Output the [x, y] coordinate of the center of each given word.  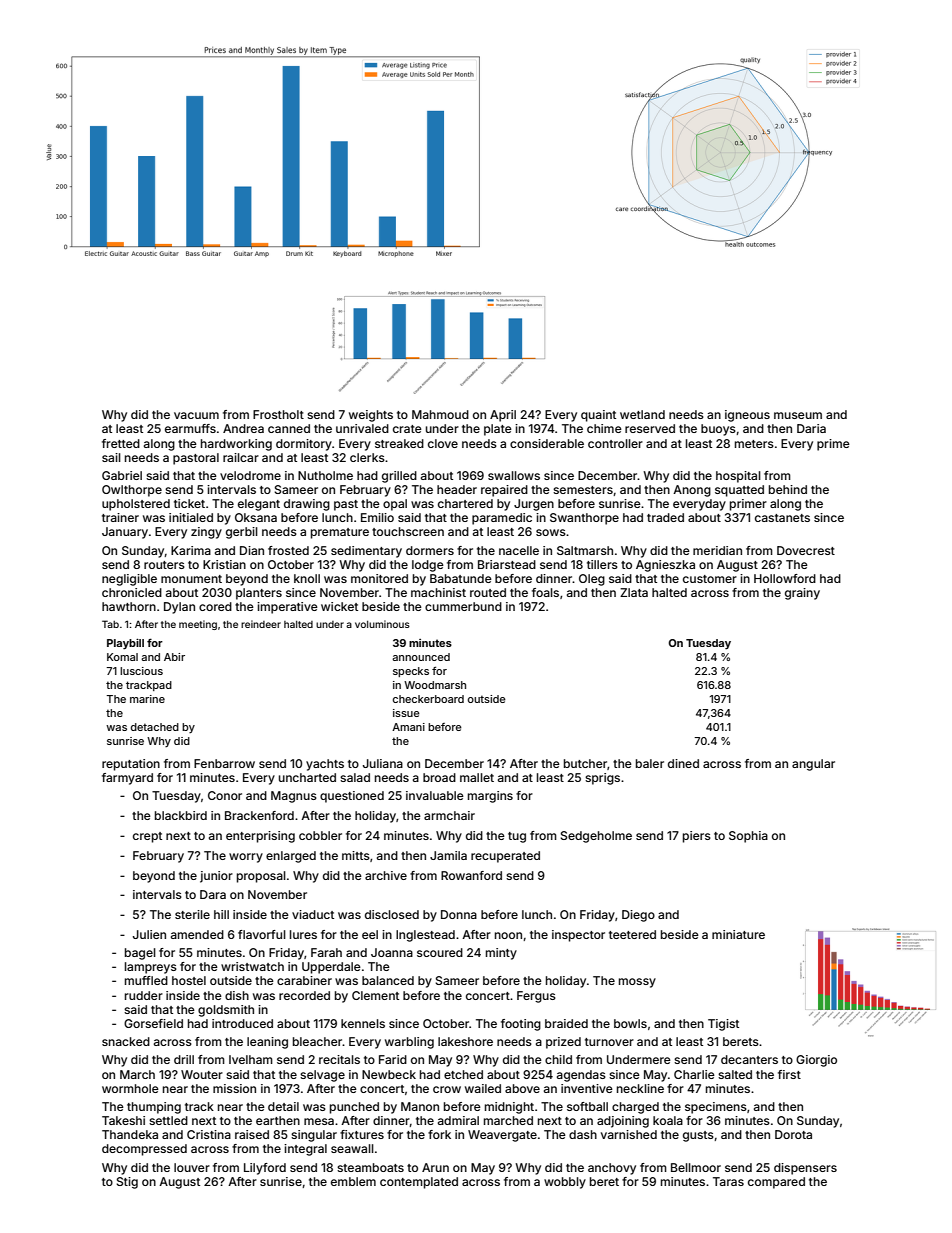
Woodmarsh [435, 685]
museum [798, 415]
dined [683, 763]
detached [155, 727]
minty [501, 954]
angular [813, 765]
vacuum [196, 415]
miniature [738, 934]
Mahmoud [440, 414]
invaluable [435, 795]
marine [147, 699]
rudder [144, 995]
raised [252, 1134]
